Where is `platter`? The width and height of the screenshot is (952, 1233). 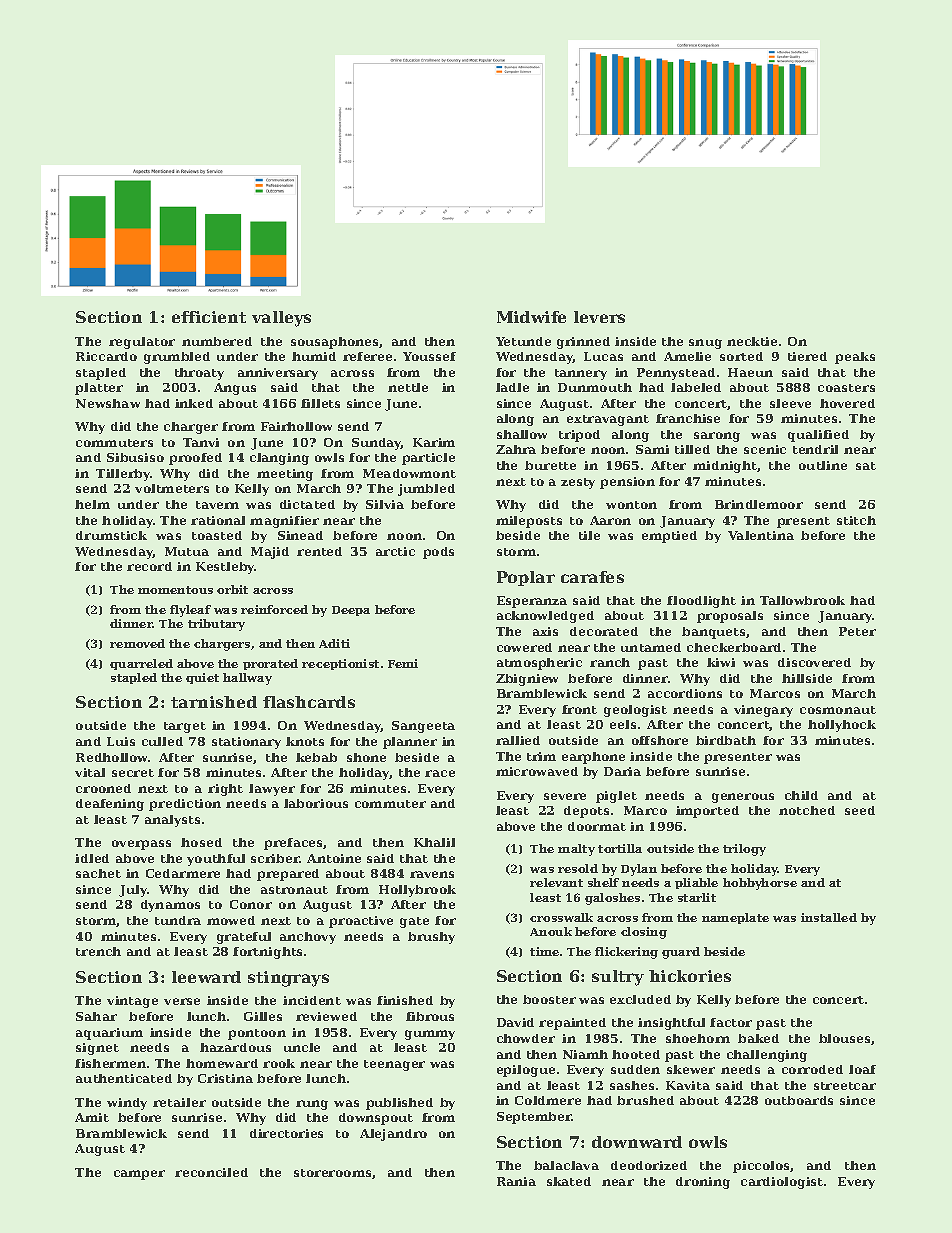
platter is located at coordinates (99, 389).
